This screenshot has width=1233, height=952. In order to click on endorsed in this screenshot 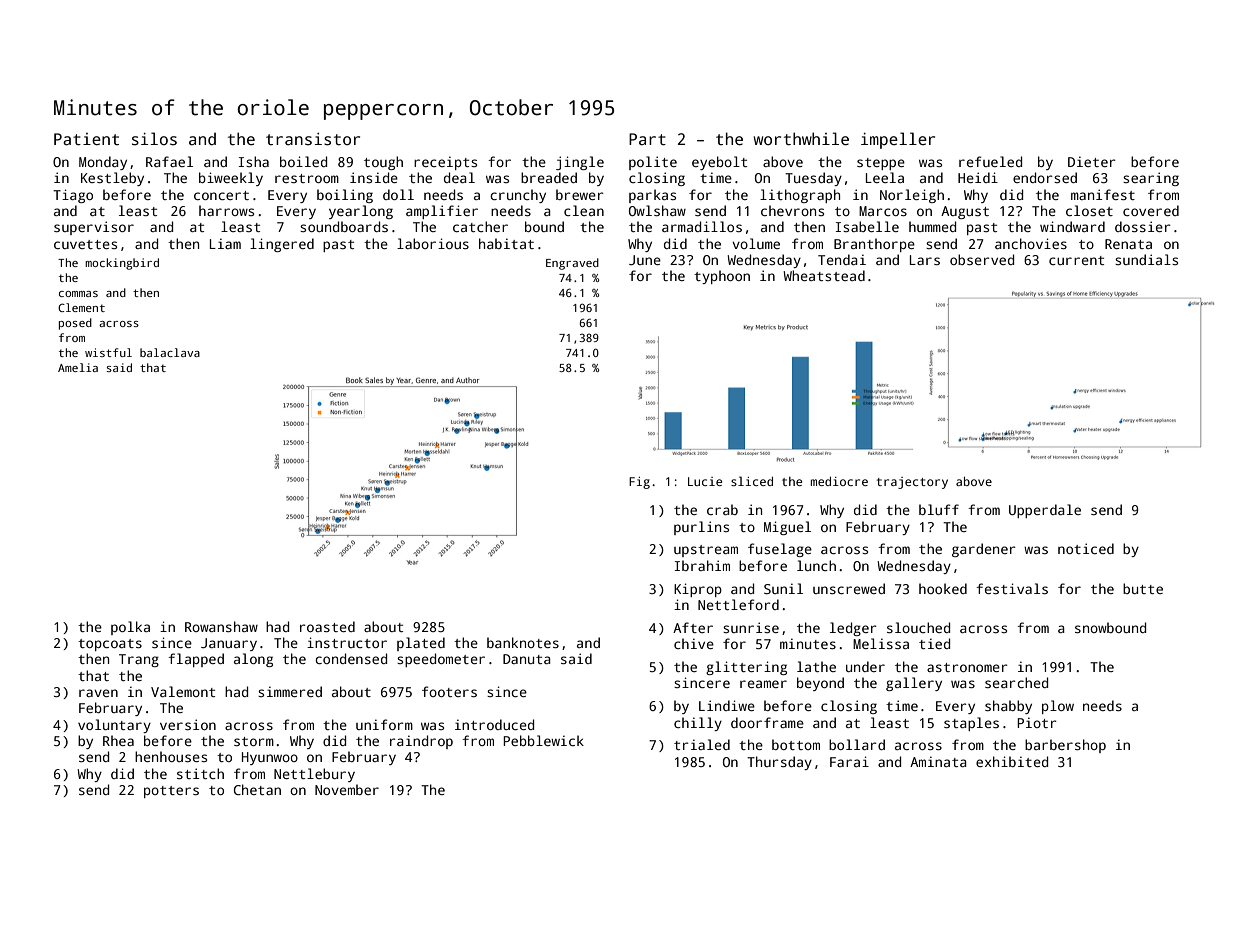, I will do `click(1045, 177)`.
